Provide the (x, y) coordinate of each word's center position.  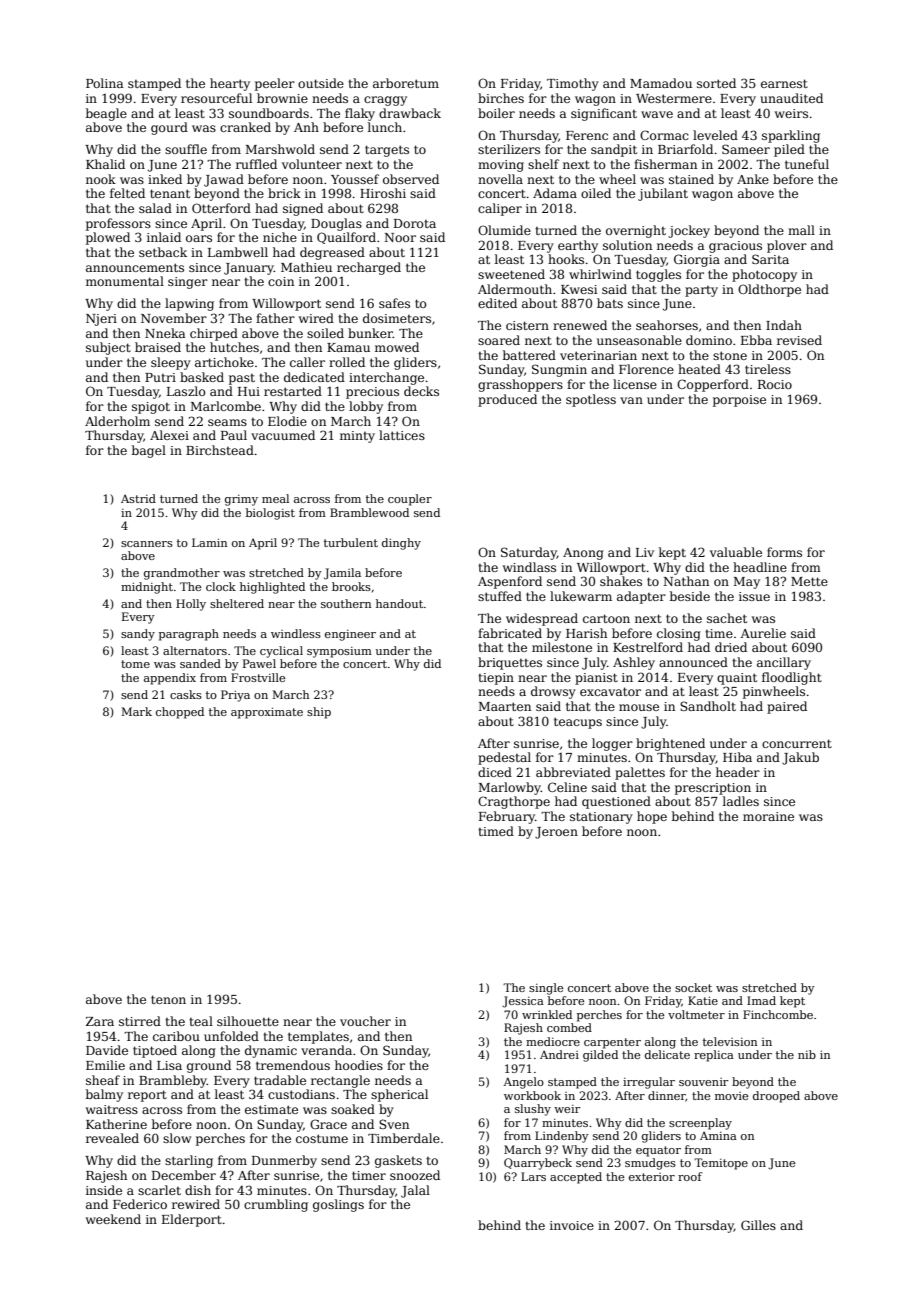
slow (177, 1138)
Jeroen (556, 833)
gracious (735, 247)
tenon (168, 999)
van (631, 400)
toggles (658, 275)
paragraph (189, 635)
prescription (713, 789)
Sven (394, 1124)
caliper (500, 209)
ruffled (256, 164)
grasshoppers (520, 385)
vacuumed (283, 435)
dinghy (401, 544)
